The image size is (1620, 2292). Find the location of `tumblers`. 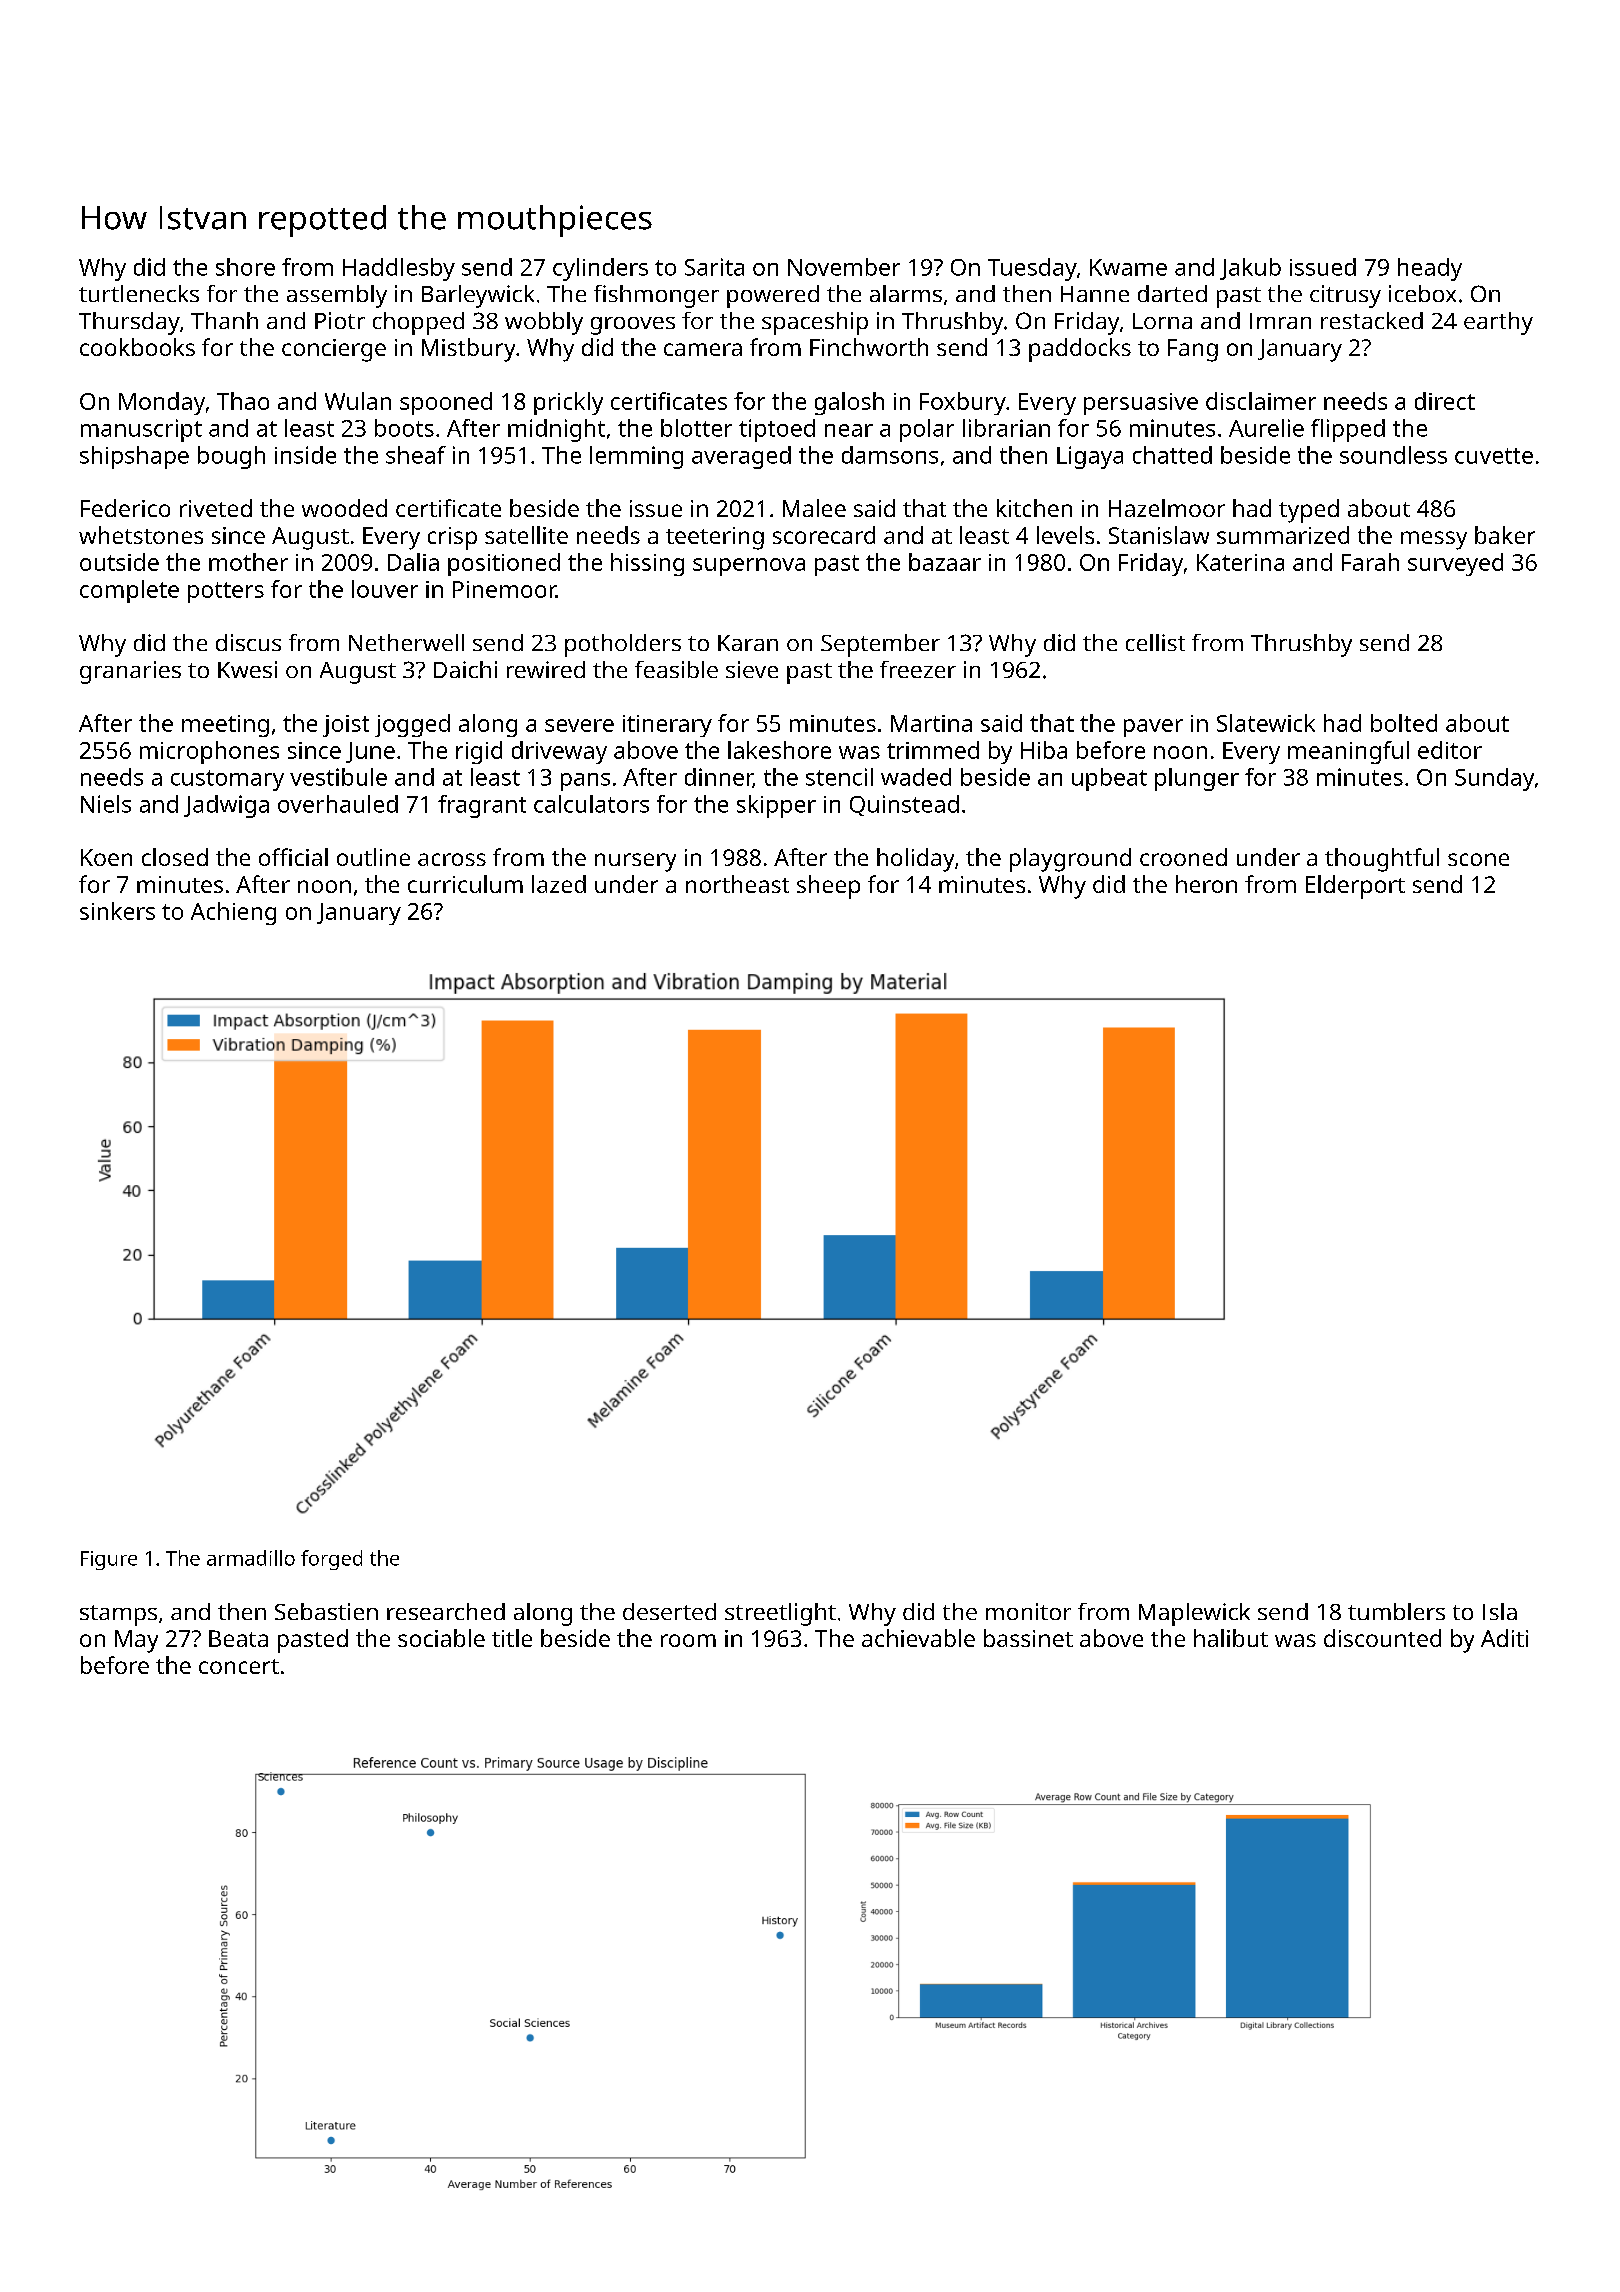

tumblers is located at coordinates (1396, 1611).
